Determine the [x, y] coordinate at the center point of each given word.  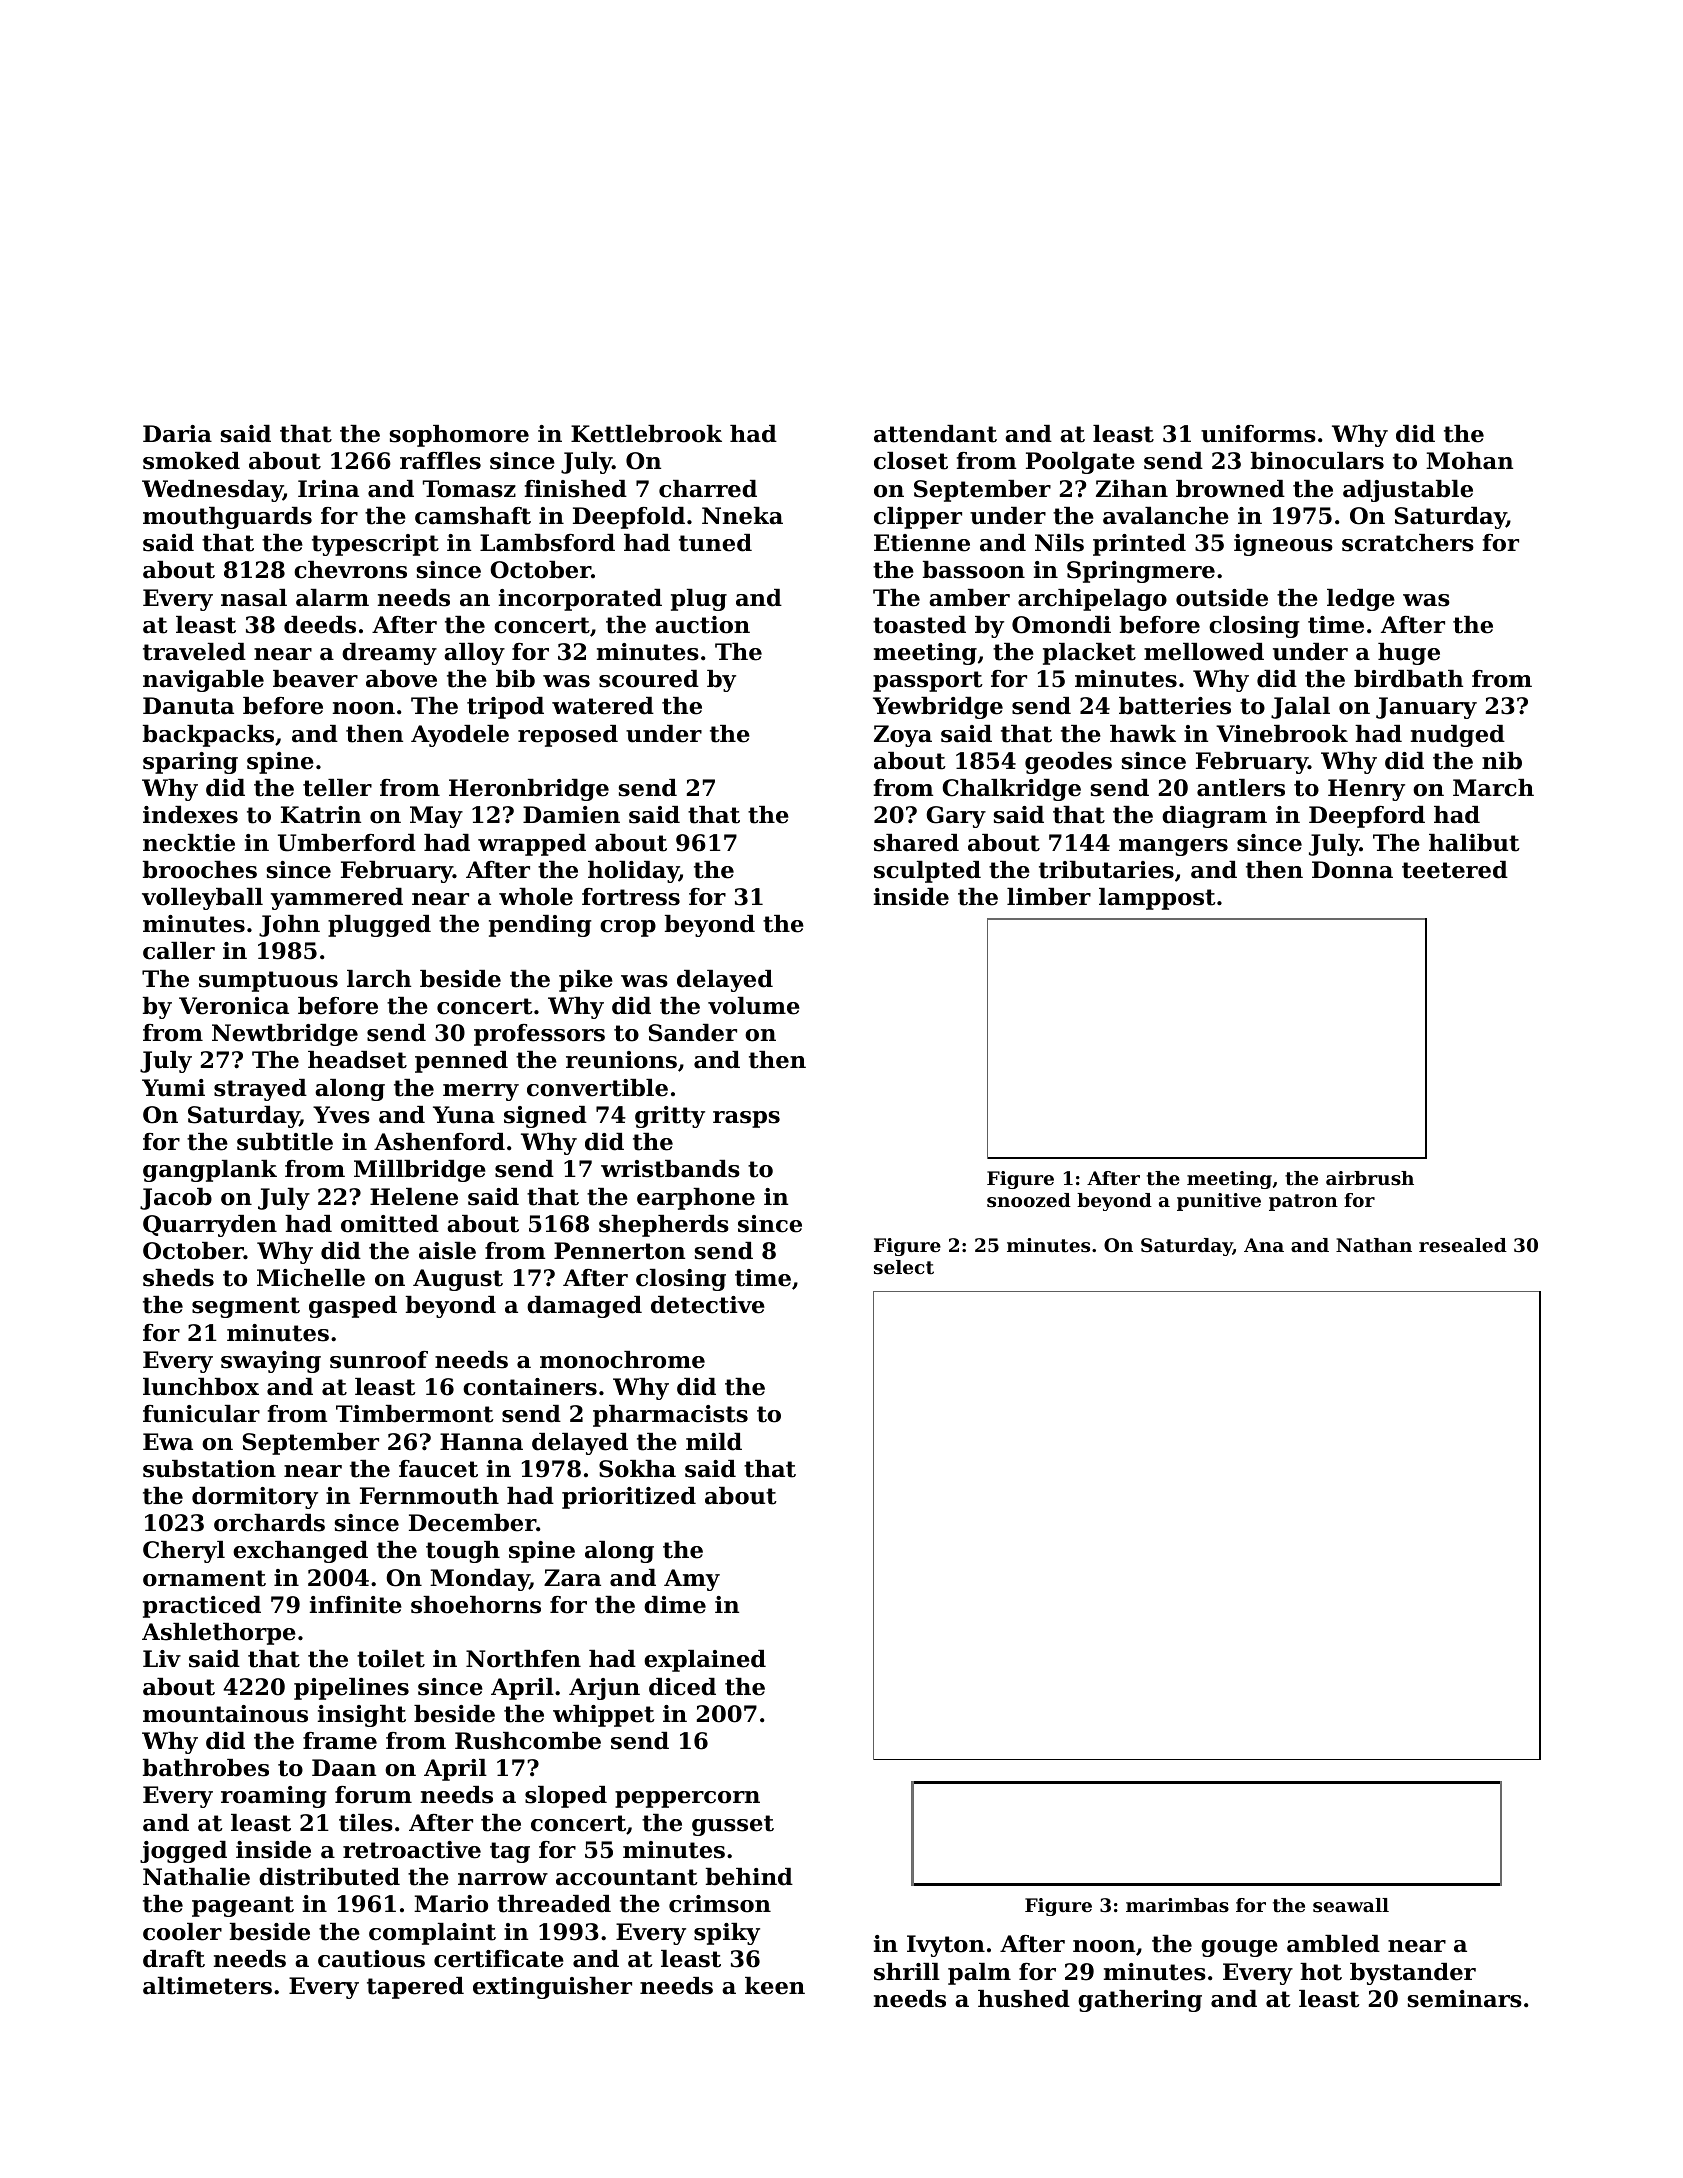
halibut [1474, 843]
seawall [1351, 1905]
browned [1230, 489]
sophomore [459, 436]
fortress [631, 897]
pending [540, 926]
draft [174, 1959]
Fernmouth [429, 1496]
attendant [935, 434]
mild [714, 1442]
